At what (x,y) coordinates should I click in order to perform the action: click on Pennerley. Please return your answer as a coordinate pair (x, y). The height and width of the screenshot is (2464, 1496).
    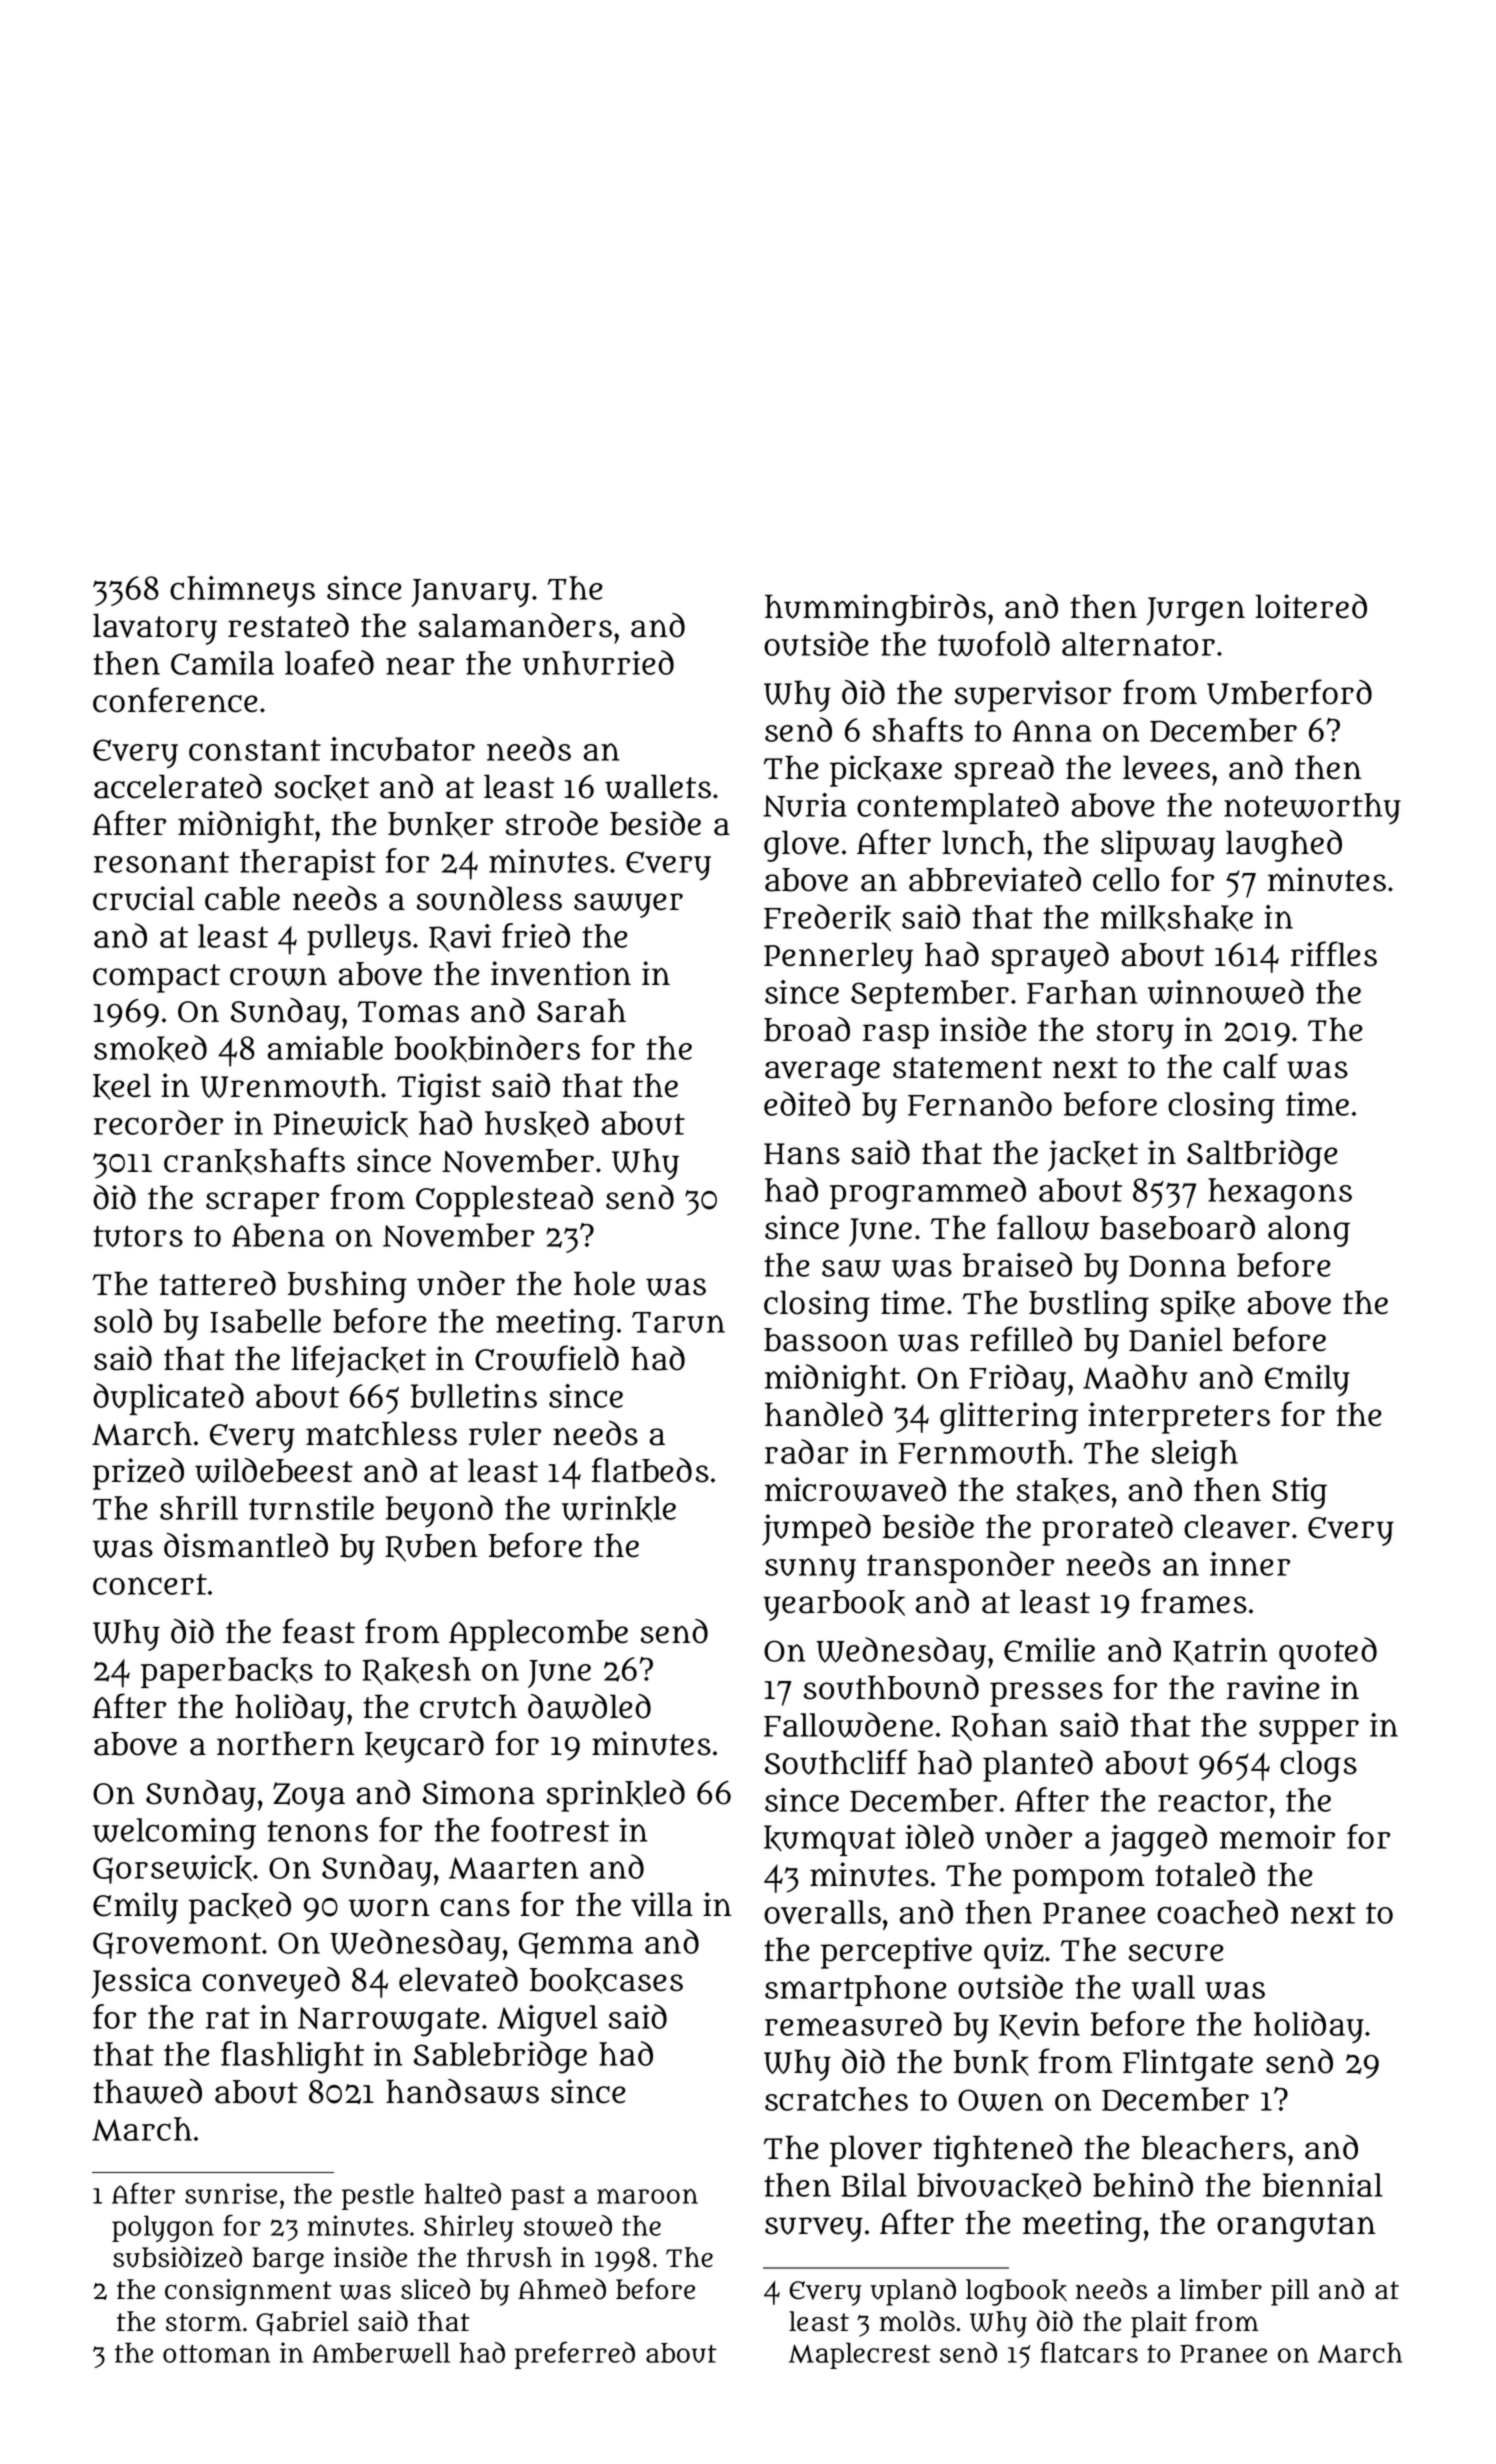
    Looking at the image, I should click on (838, 958).
